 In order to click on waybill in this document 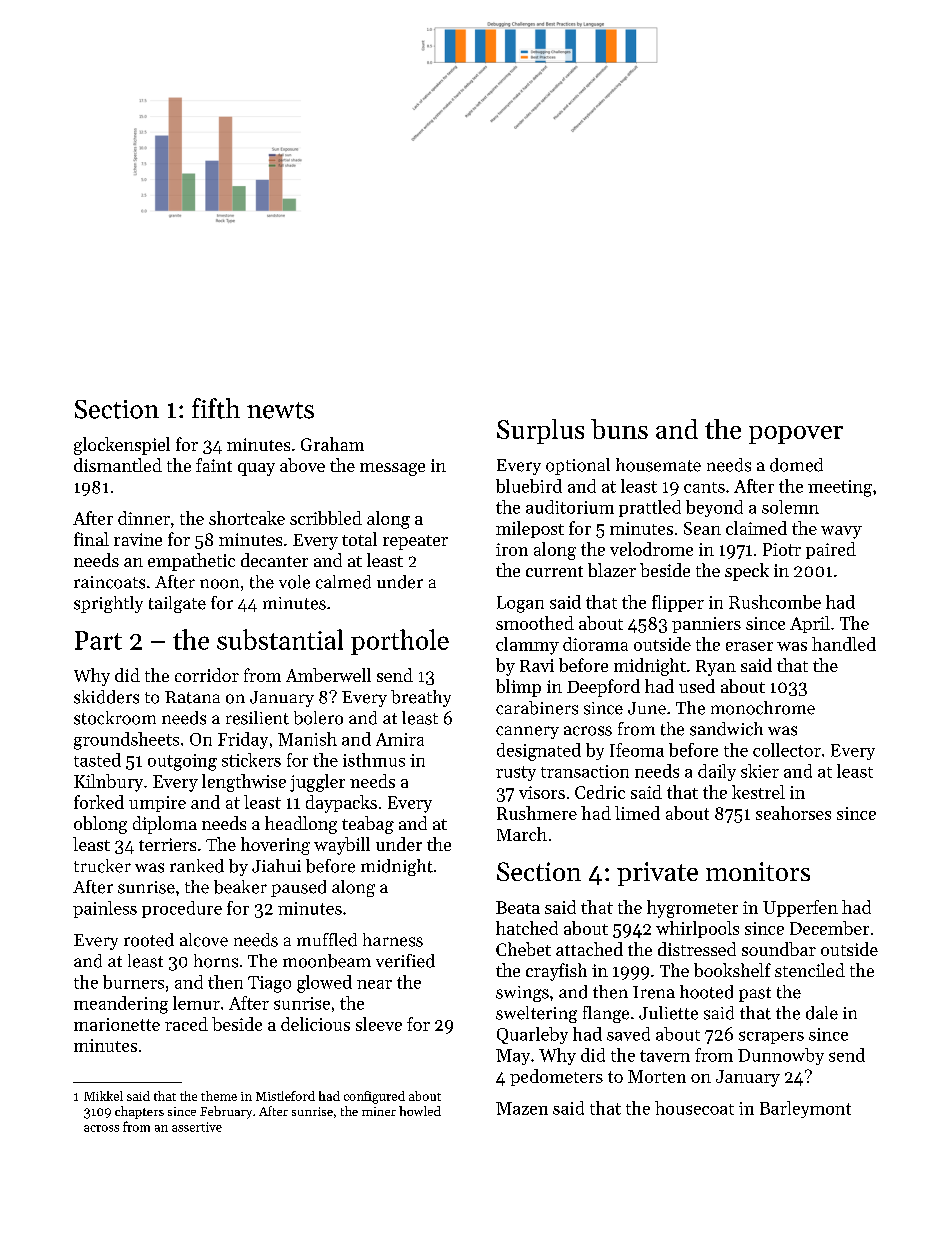, I will do `click(342, 846)`.
